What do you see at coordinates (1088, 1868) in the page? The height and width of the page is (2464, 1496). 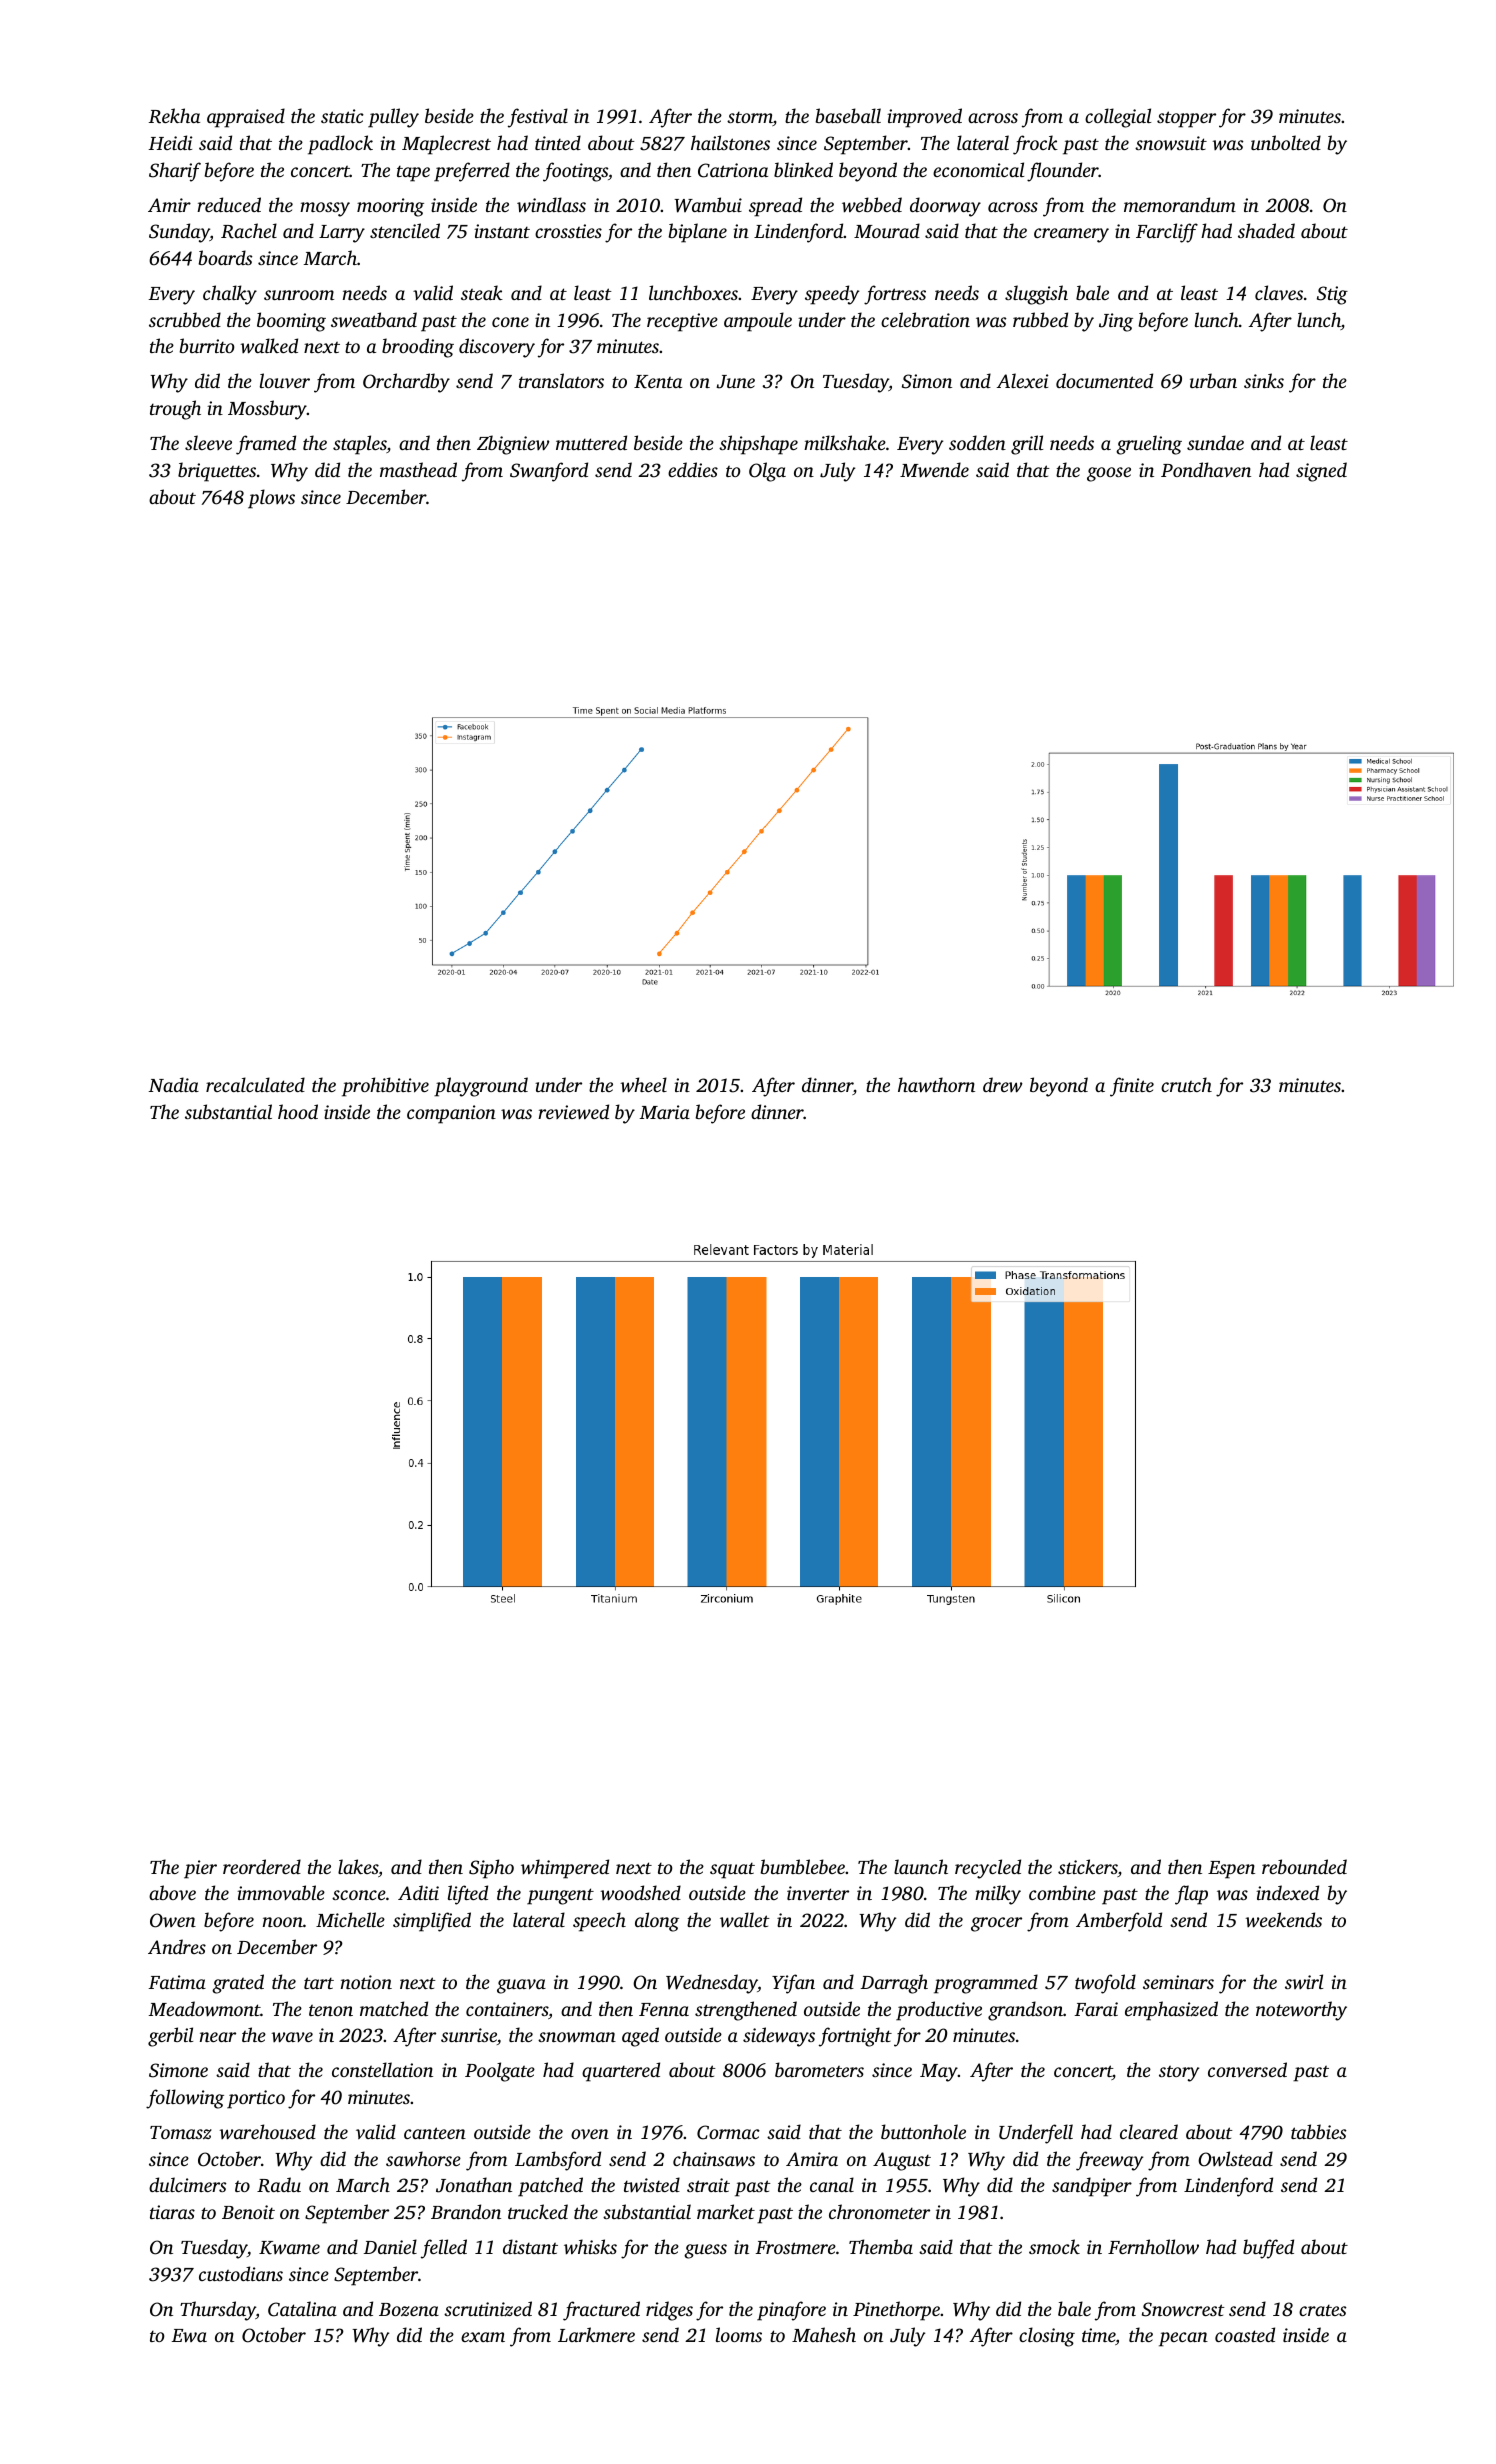 I see `stickers` at bounding box center [1088, 1868].
